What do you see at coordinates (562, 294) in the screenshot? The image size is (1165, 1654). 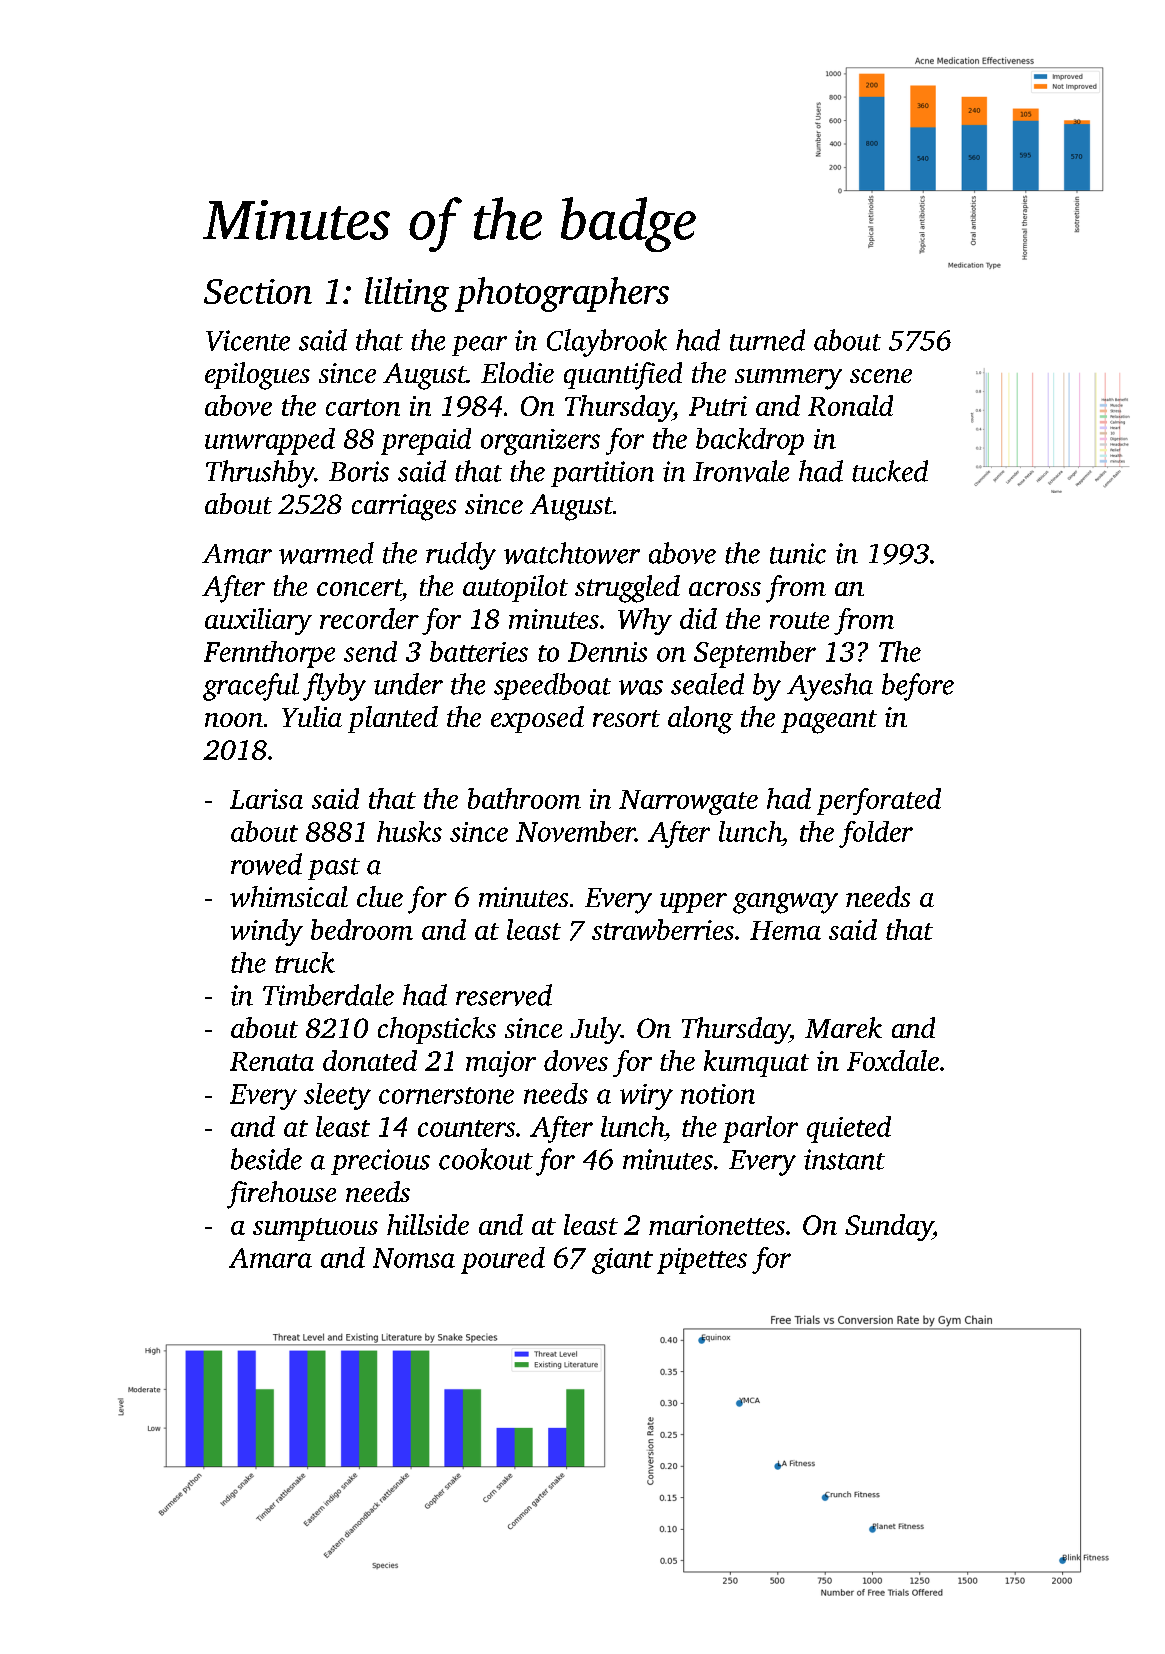 I see `photographers` at bounding box center [562, 294].
